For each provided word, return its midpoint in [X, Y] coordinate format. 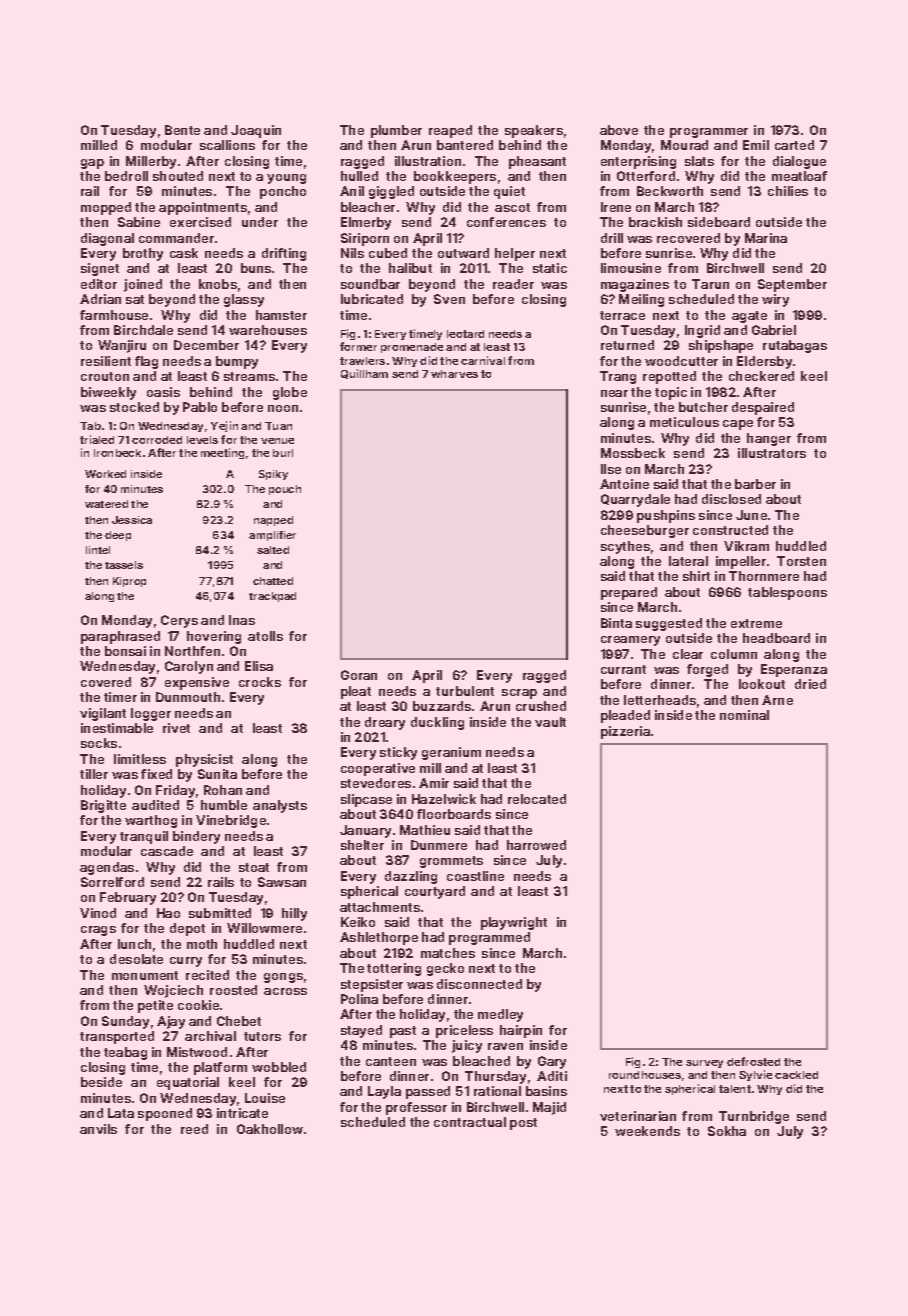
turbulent [465, 691]
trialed [97, 439]
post [523, 1124]
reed [194, 1129]
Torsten [801, 561]
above [619, 130]
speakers [534, 131]
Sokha [727, 1131]
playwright [514, 923]
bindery [196, 837]
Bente [182, 130]
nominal [744, 715]
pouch [285, 490]
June [751, 515]
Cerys [179, 621]
